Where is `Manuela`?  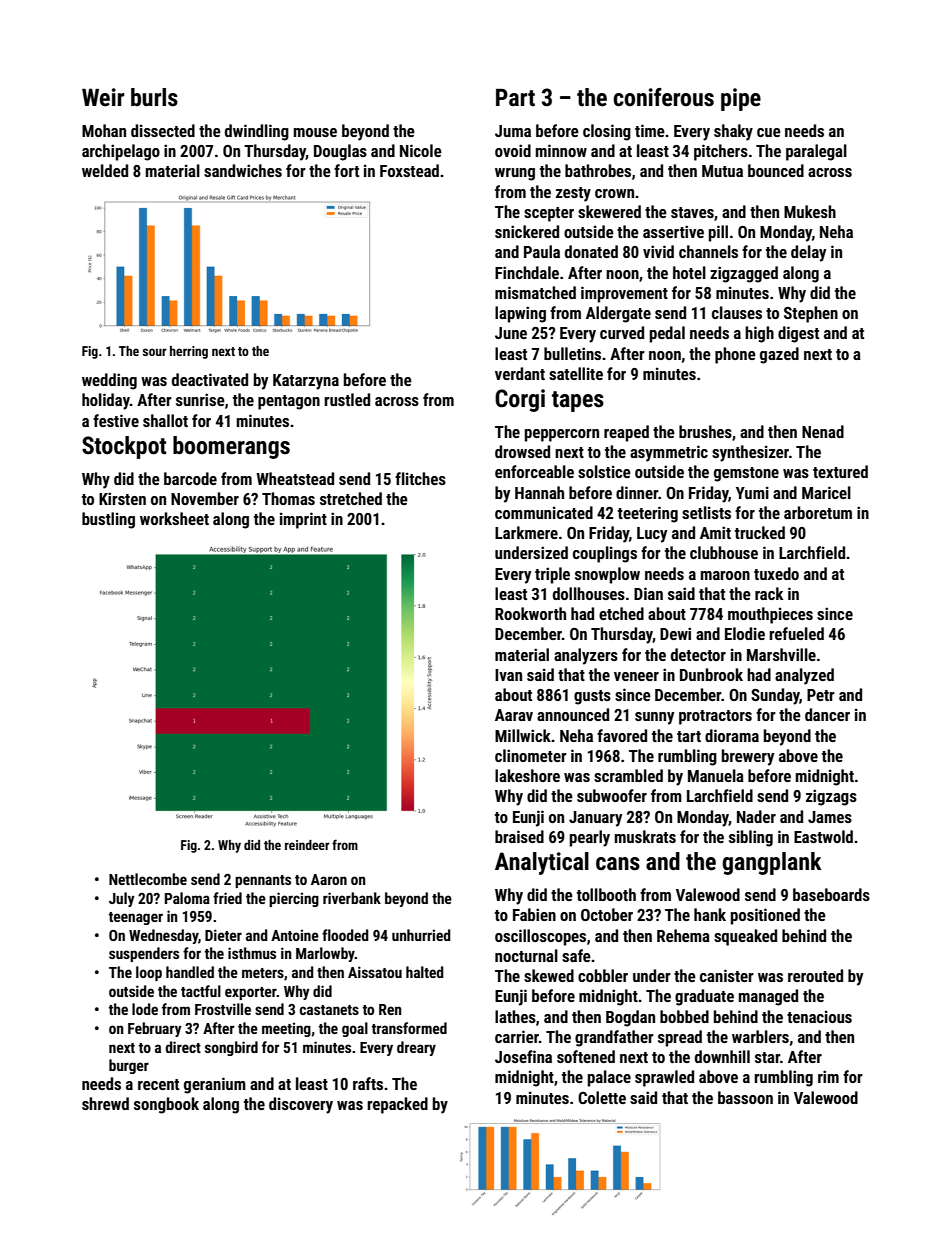 Manuela is located at coordinates (716, 775).
